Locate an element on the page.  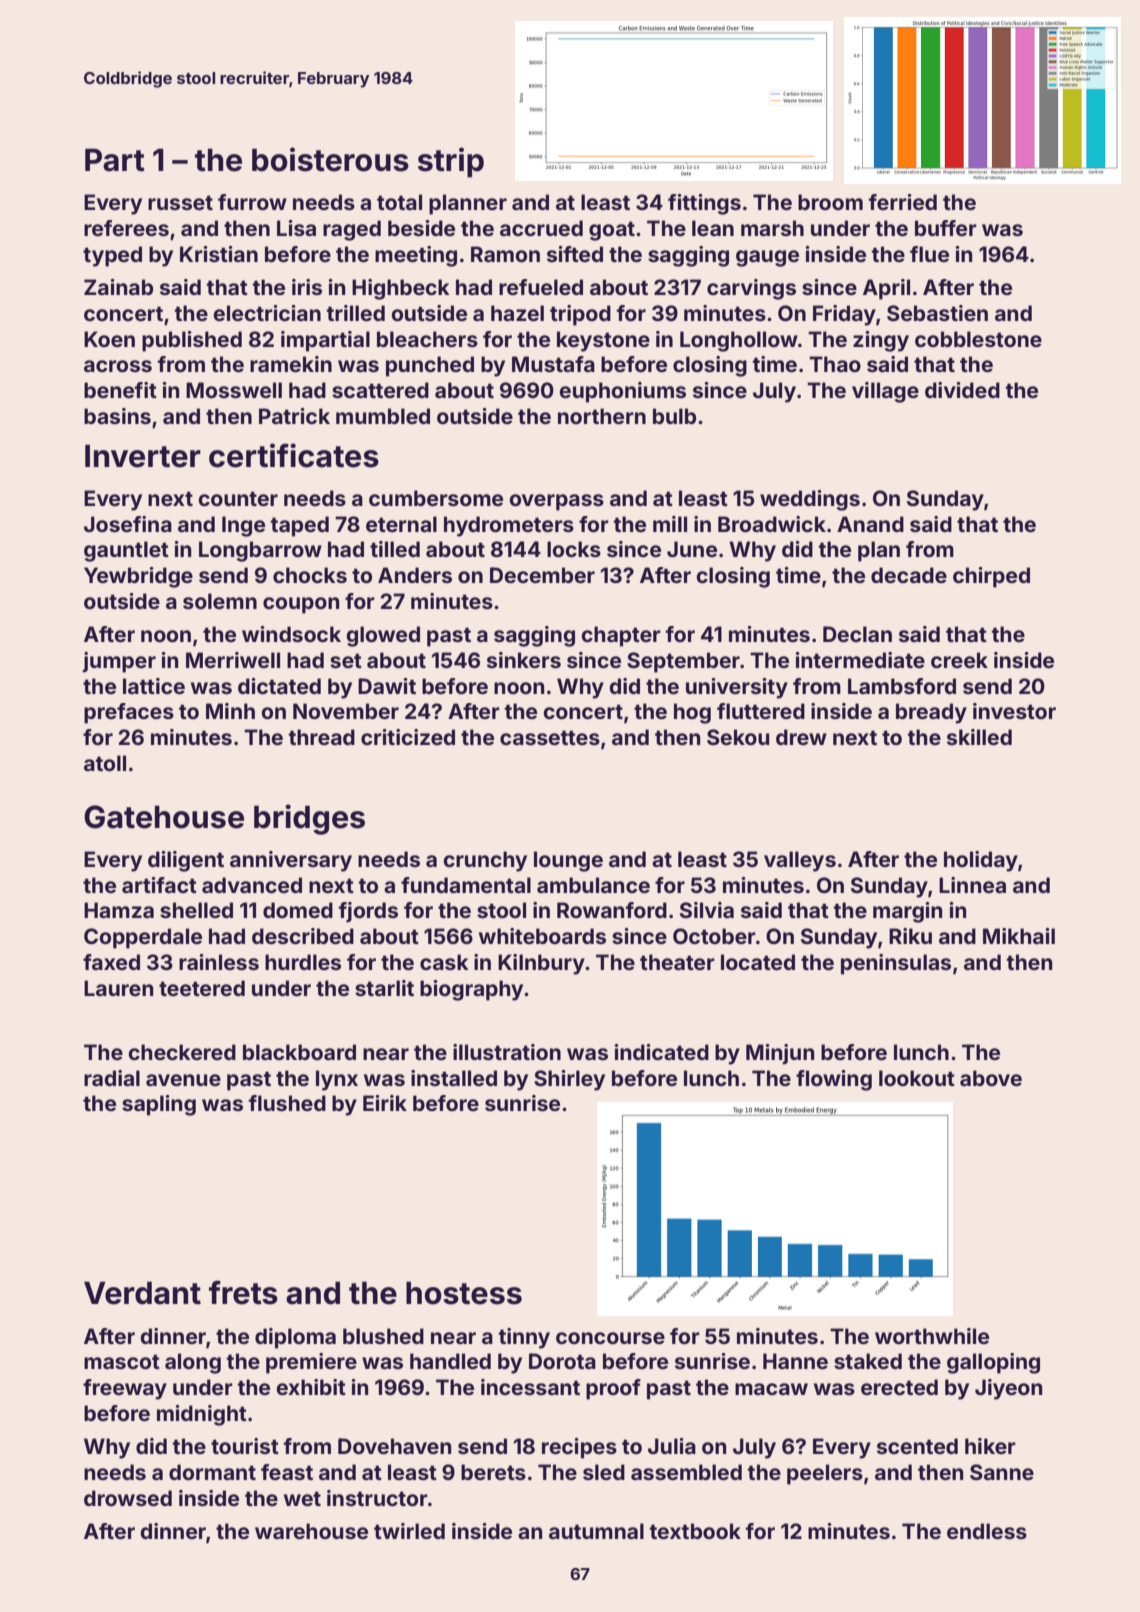
lounge is located at coordinates (568, 861).
